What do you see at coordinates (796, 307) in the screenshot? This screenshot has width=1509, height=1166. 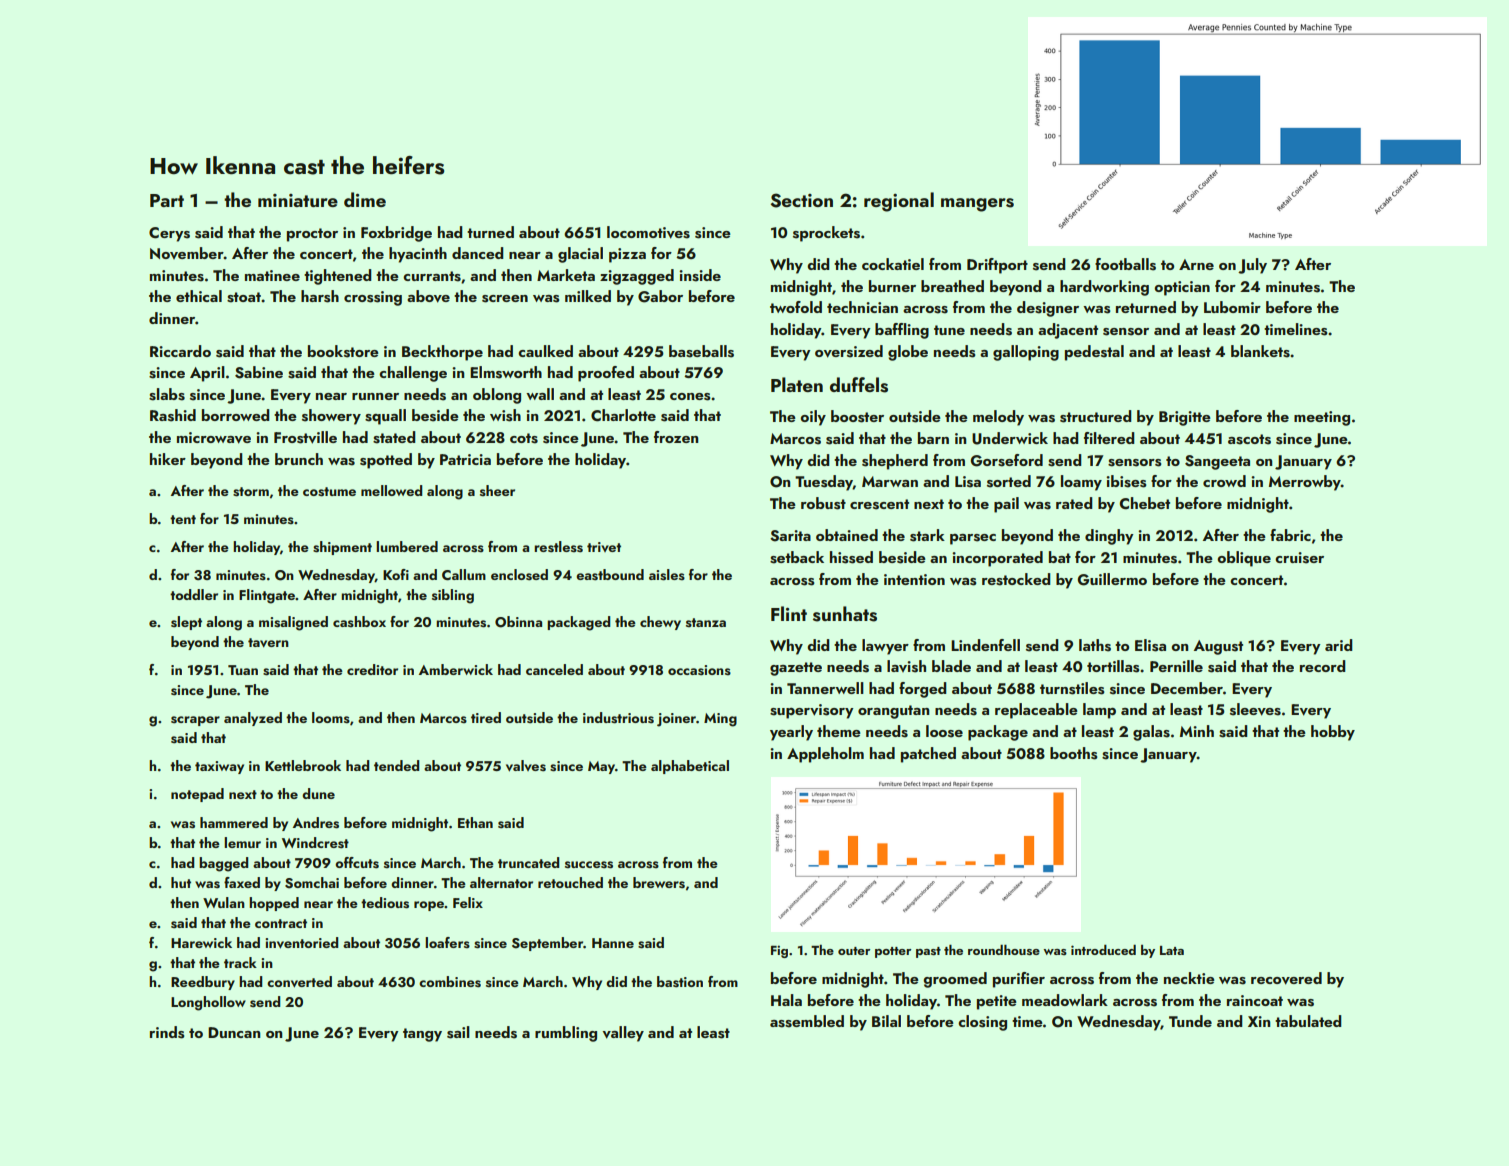 I see `twofold` at bounding box center [796, 307].
